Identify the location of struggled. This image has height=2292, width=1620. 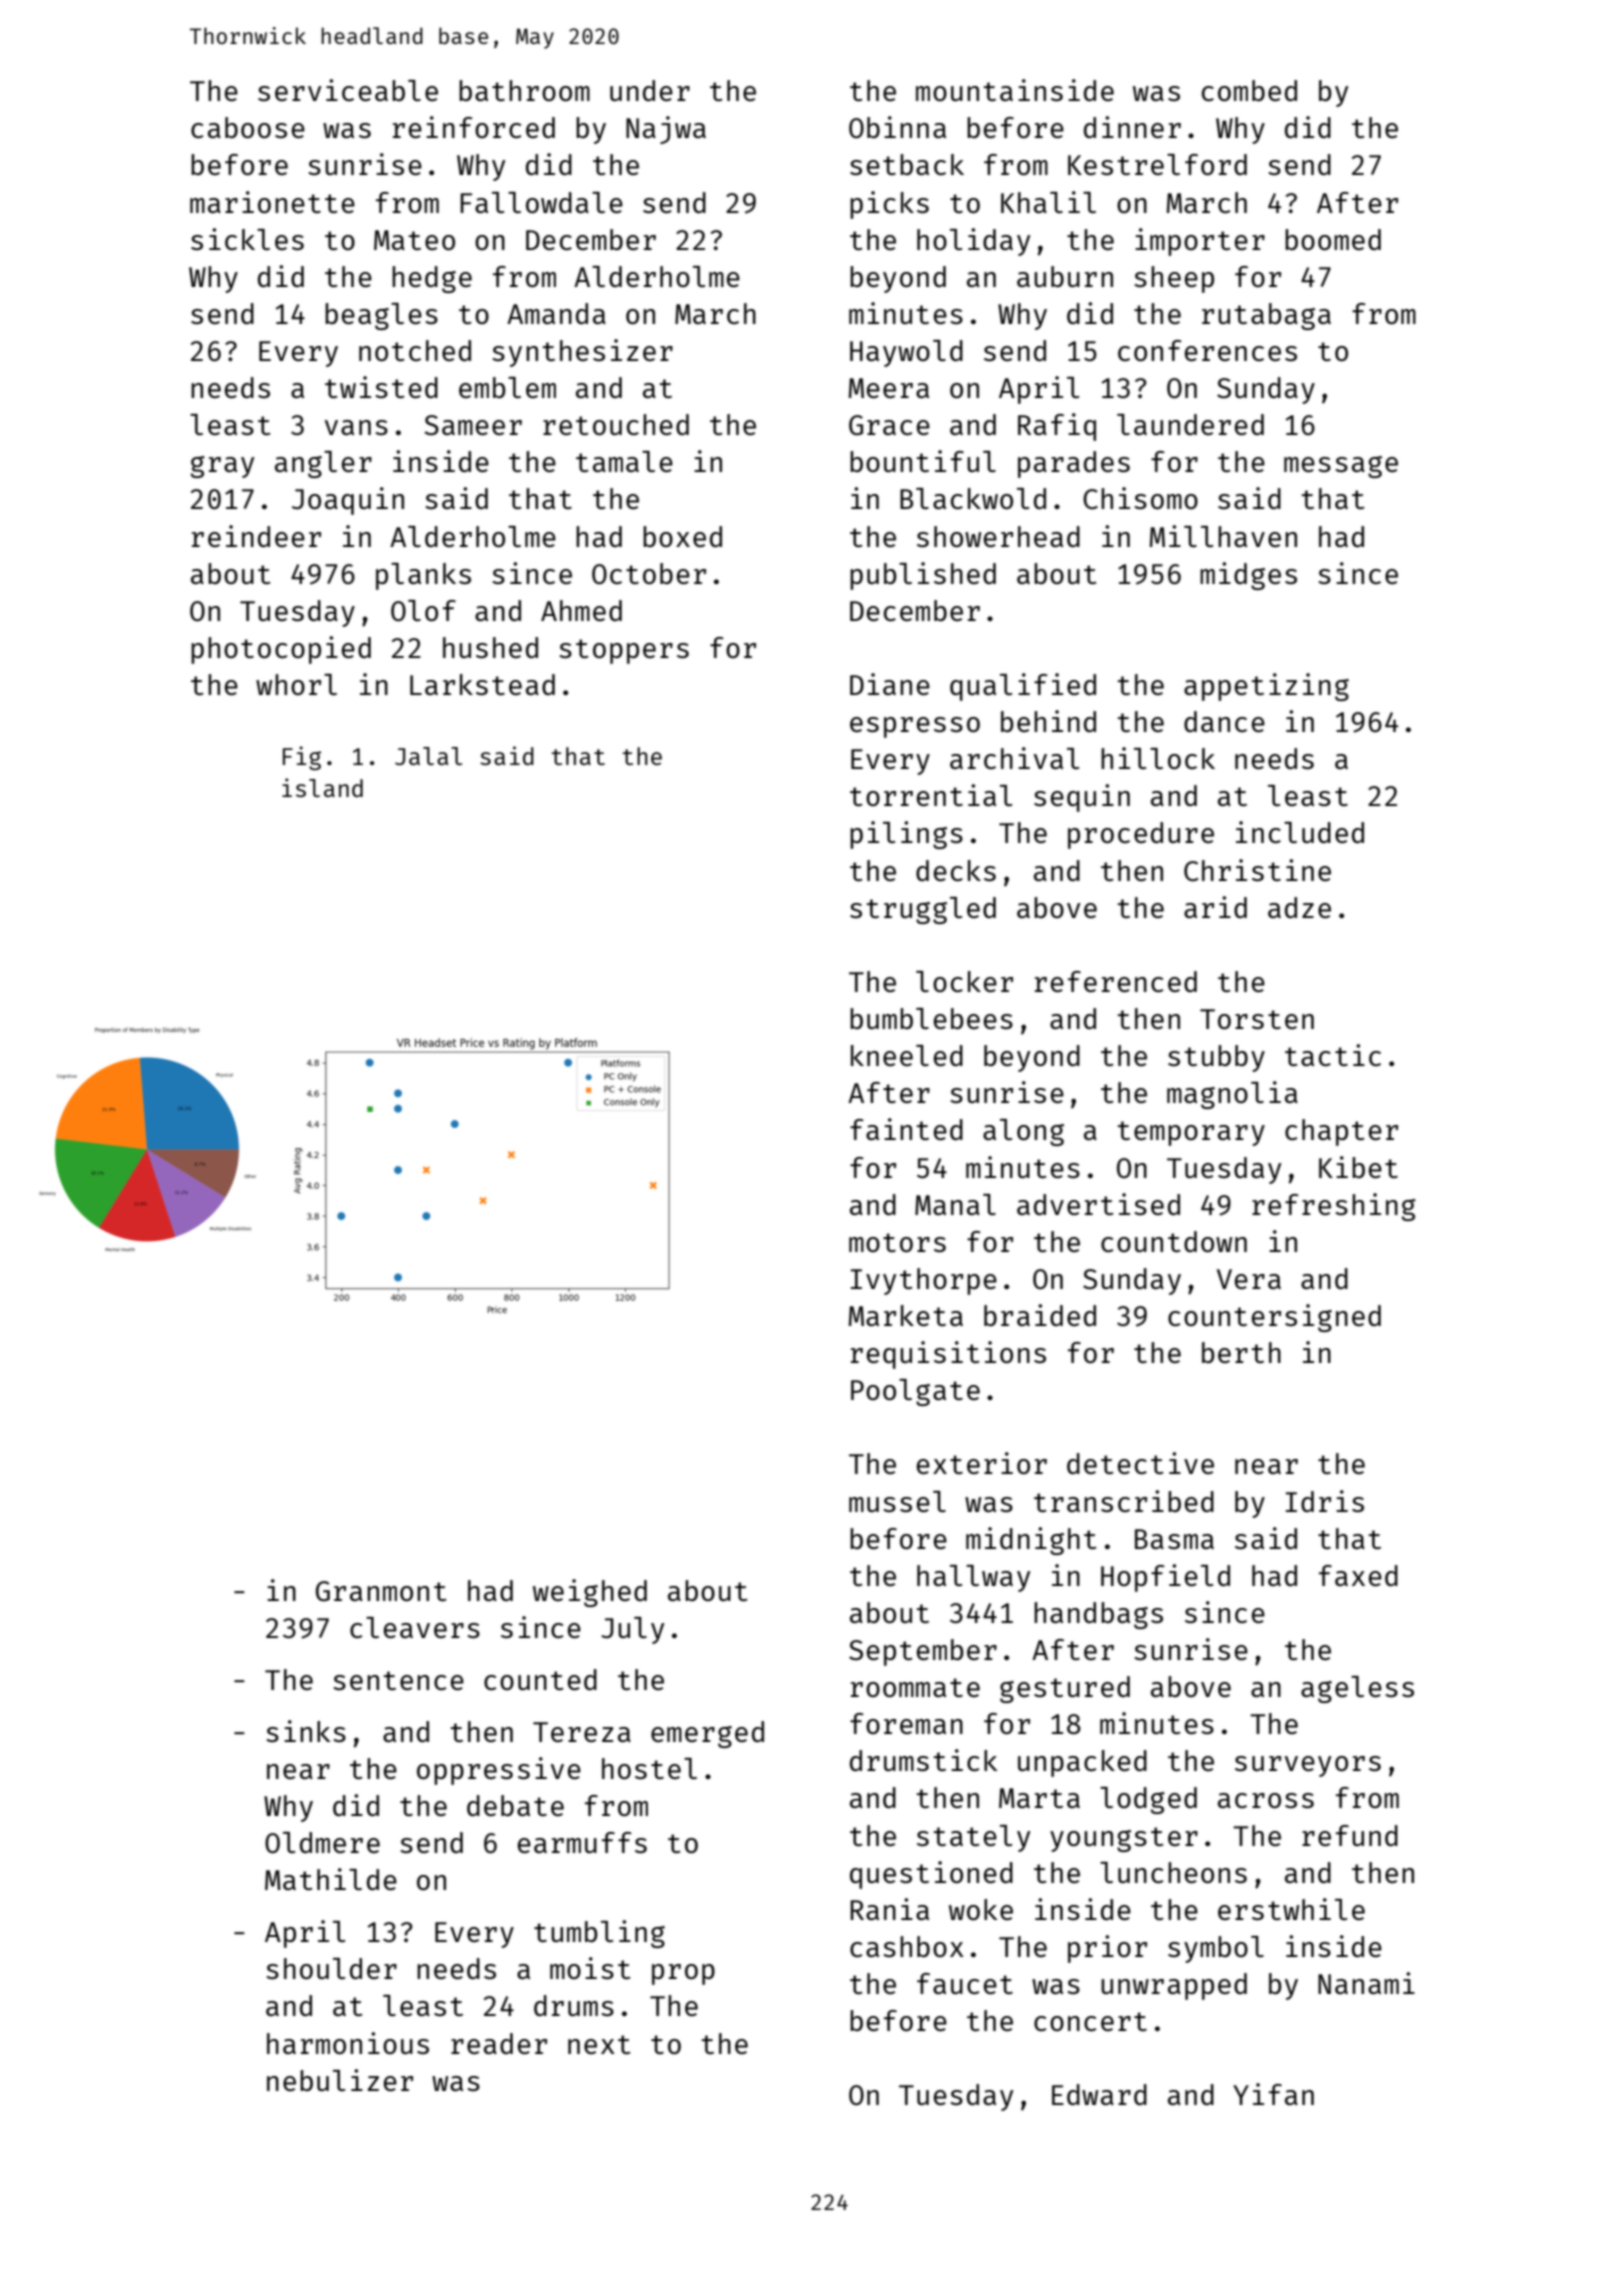
(923, 910).
